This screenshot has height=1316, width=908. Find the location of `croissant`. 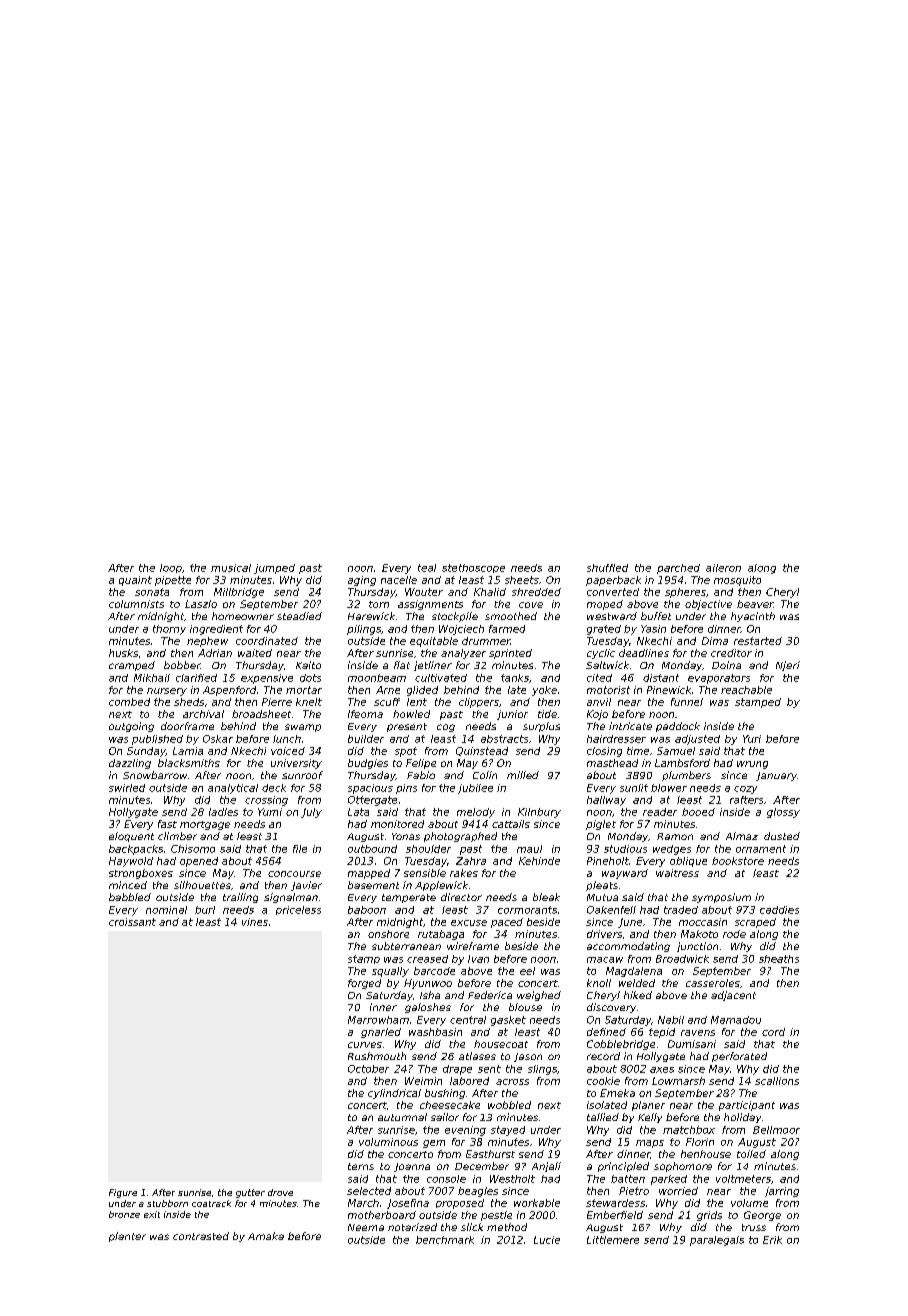

croissant is located at coordinates (132, 922).
